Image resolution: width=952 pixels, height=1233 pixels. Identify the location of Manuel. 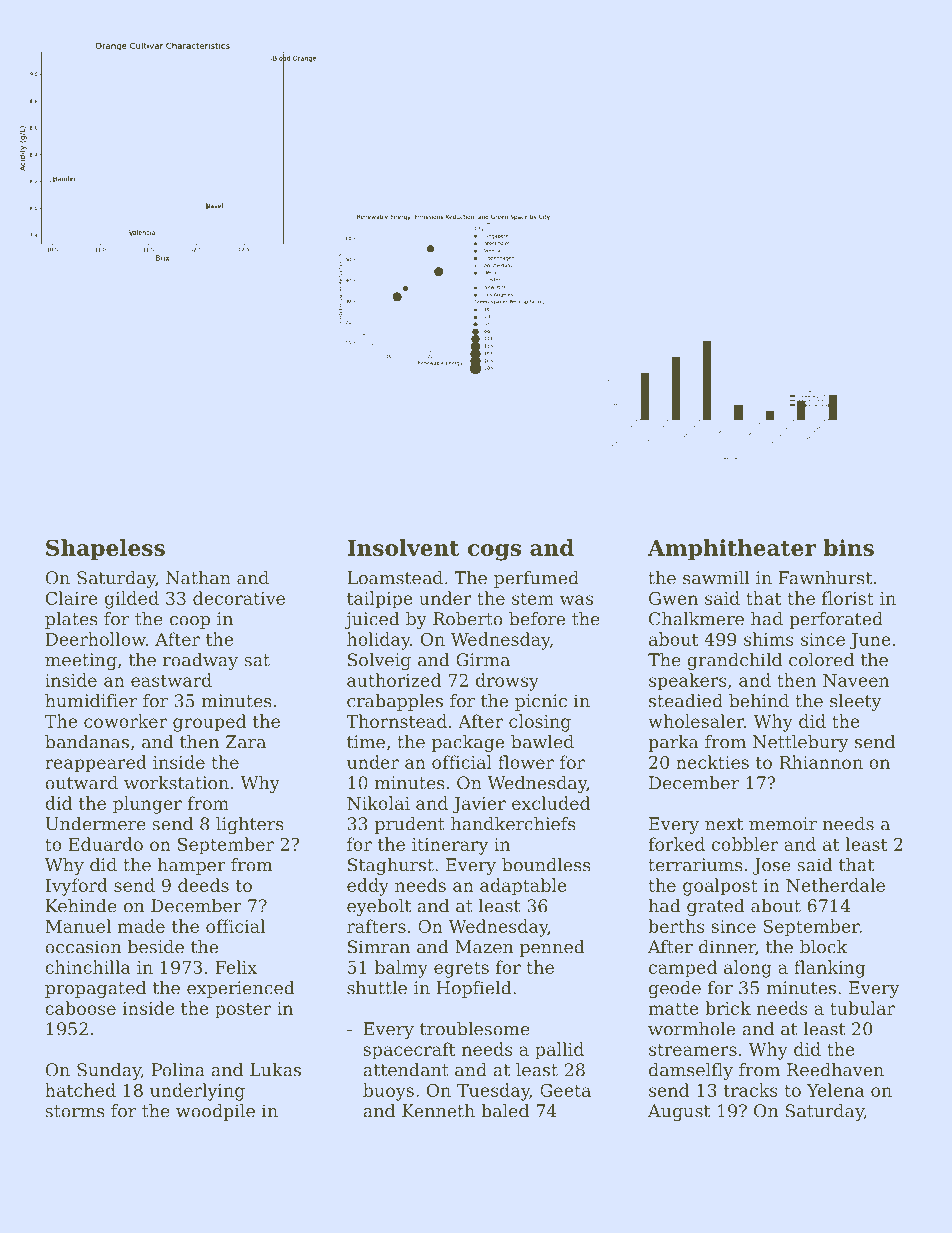
(78, 926).
